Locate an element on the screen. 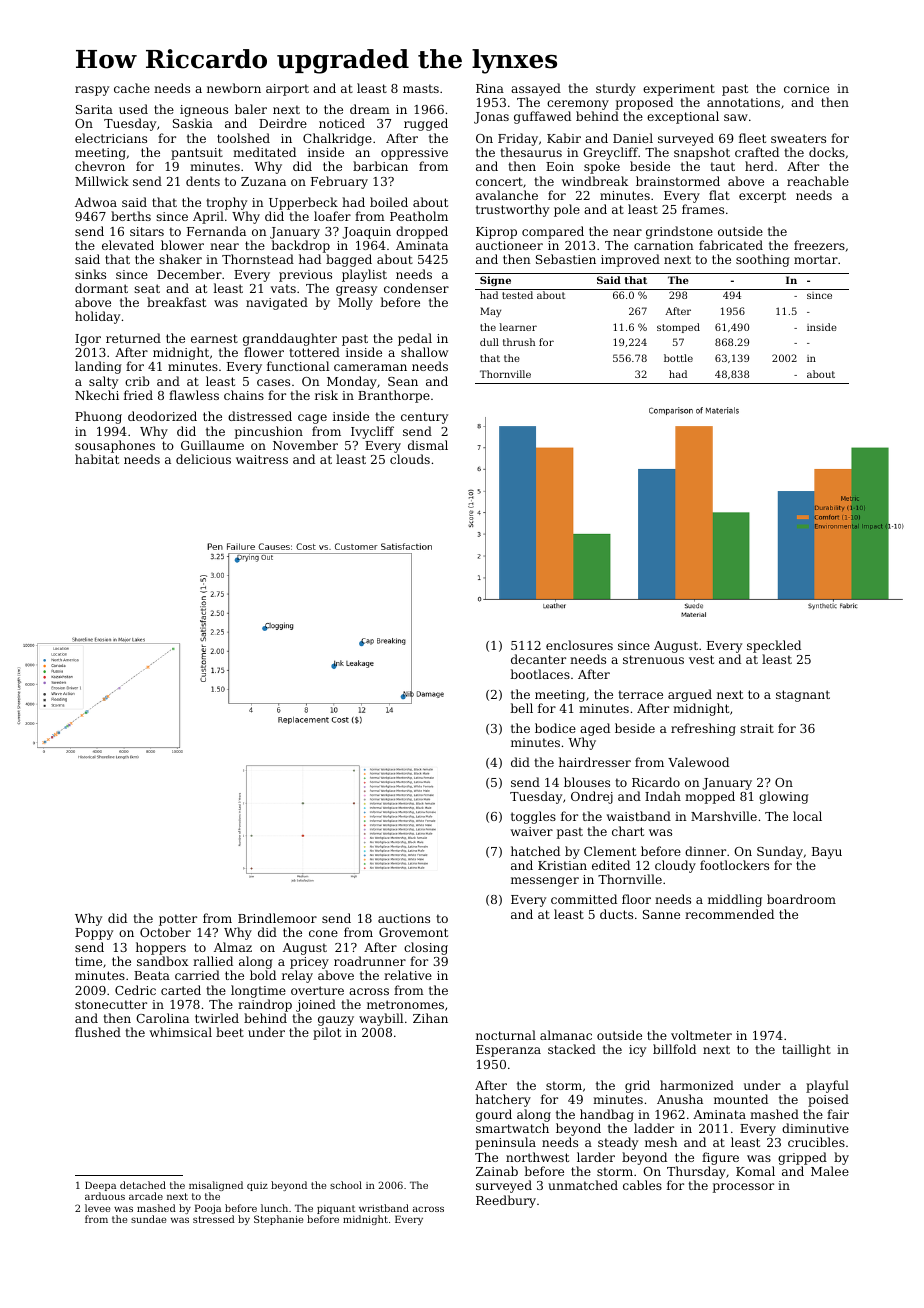  clouds is located at coordinates (410, 459).
